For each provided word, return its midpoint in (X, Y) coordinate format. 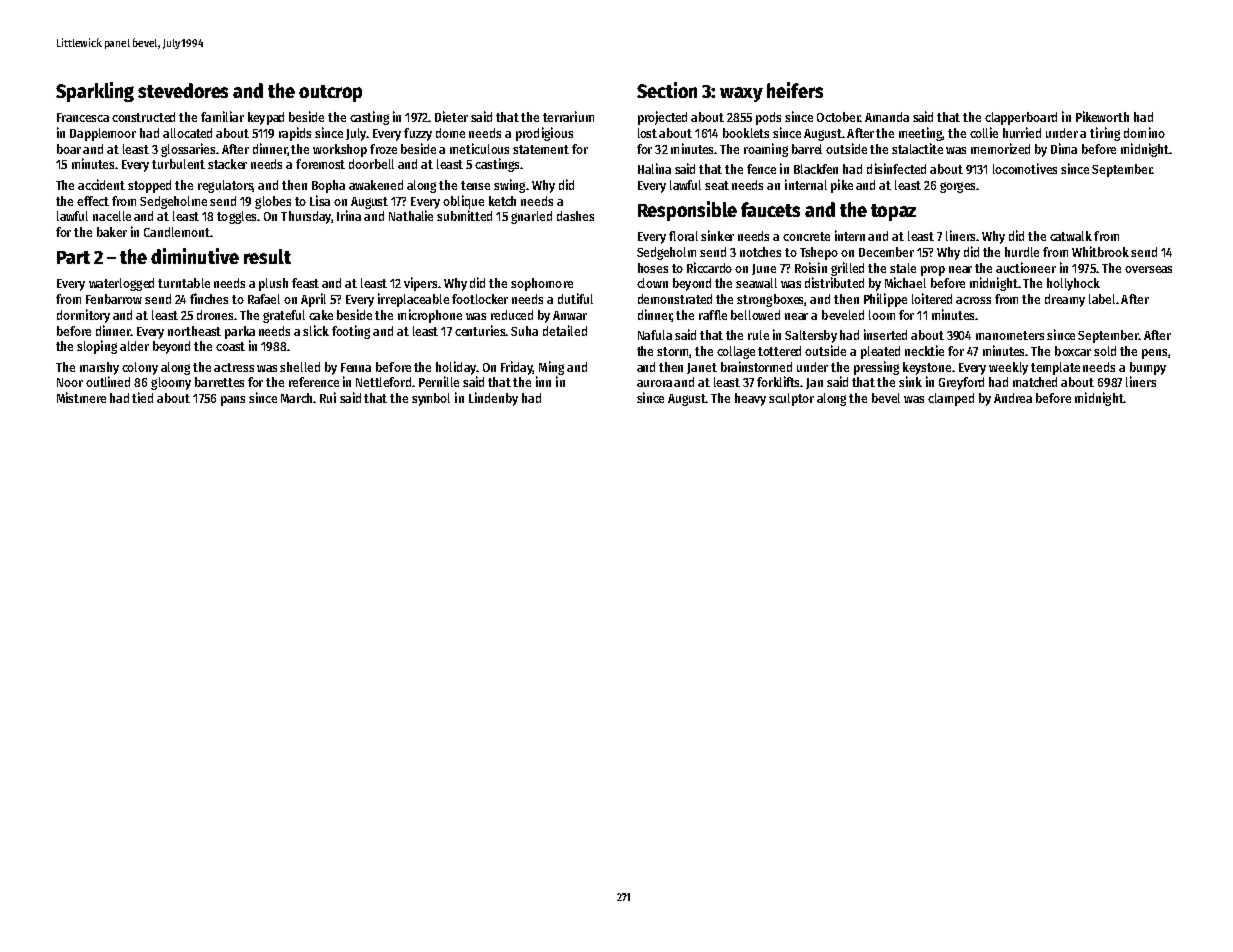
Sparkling (95, 92)
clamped (951, 399)
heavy (750, 399)
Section (667, 90)
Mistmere (81, 397)
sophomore (542, 284)
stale (903, 268)
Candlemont (177, 232)
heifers (795, 90)
